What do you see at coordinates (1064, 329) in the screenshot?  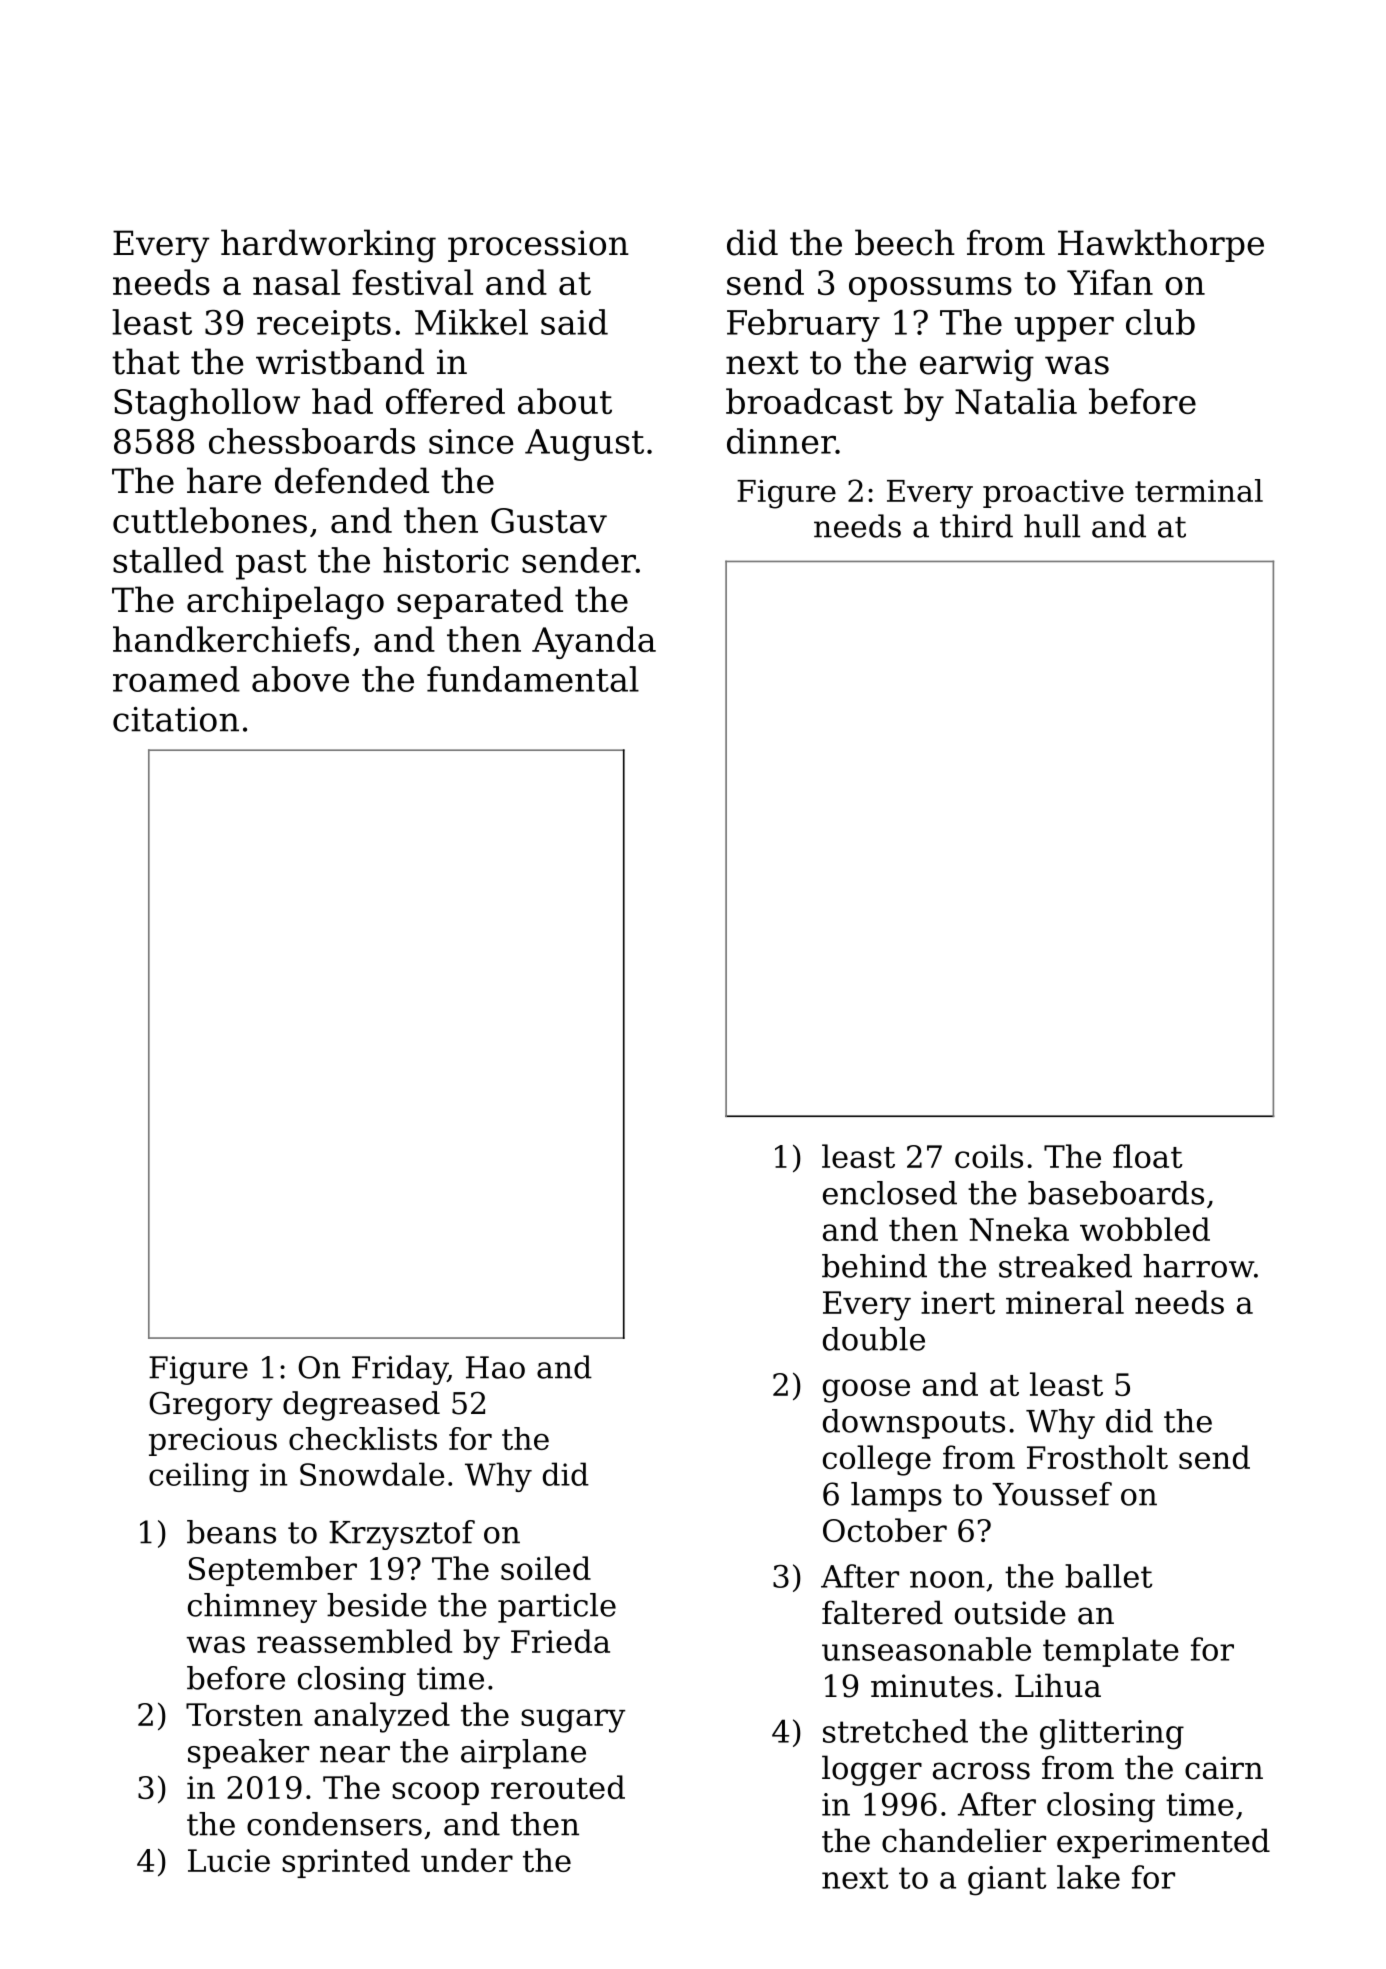 I see `upper` at bounding box center [1064, 329].
